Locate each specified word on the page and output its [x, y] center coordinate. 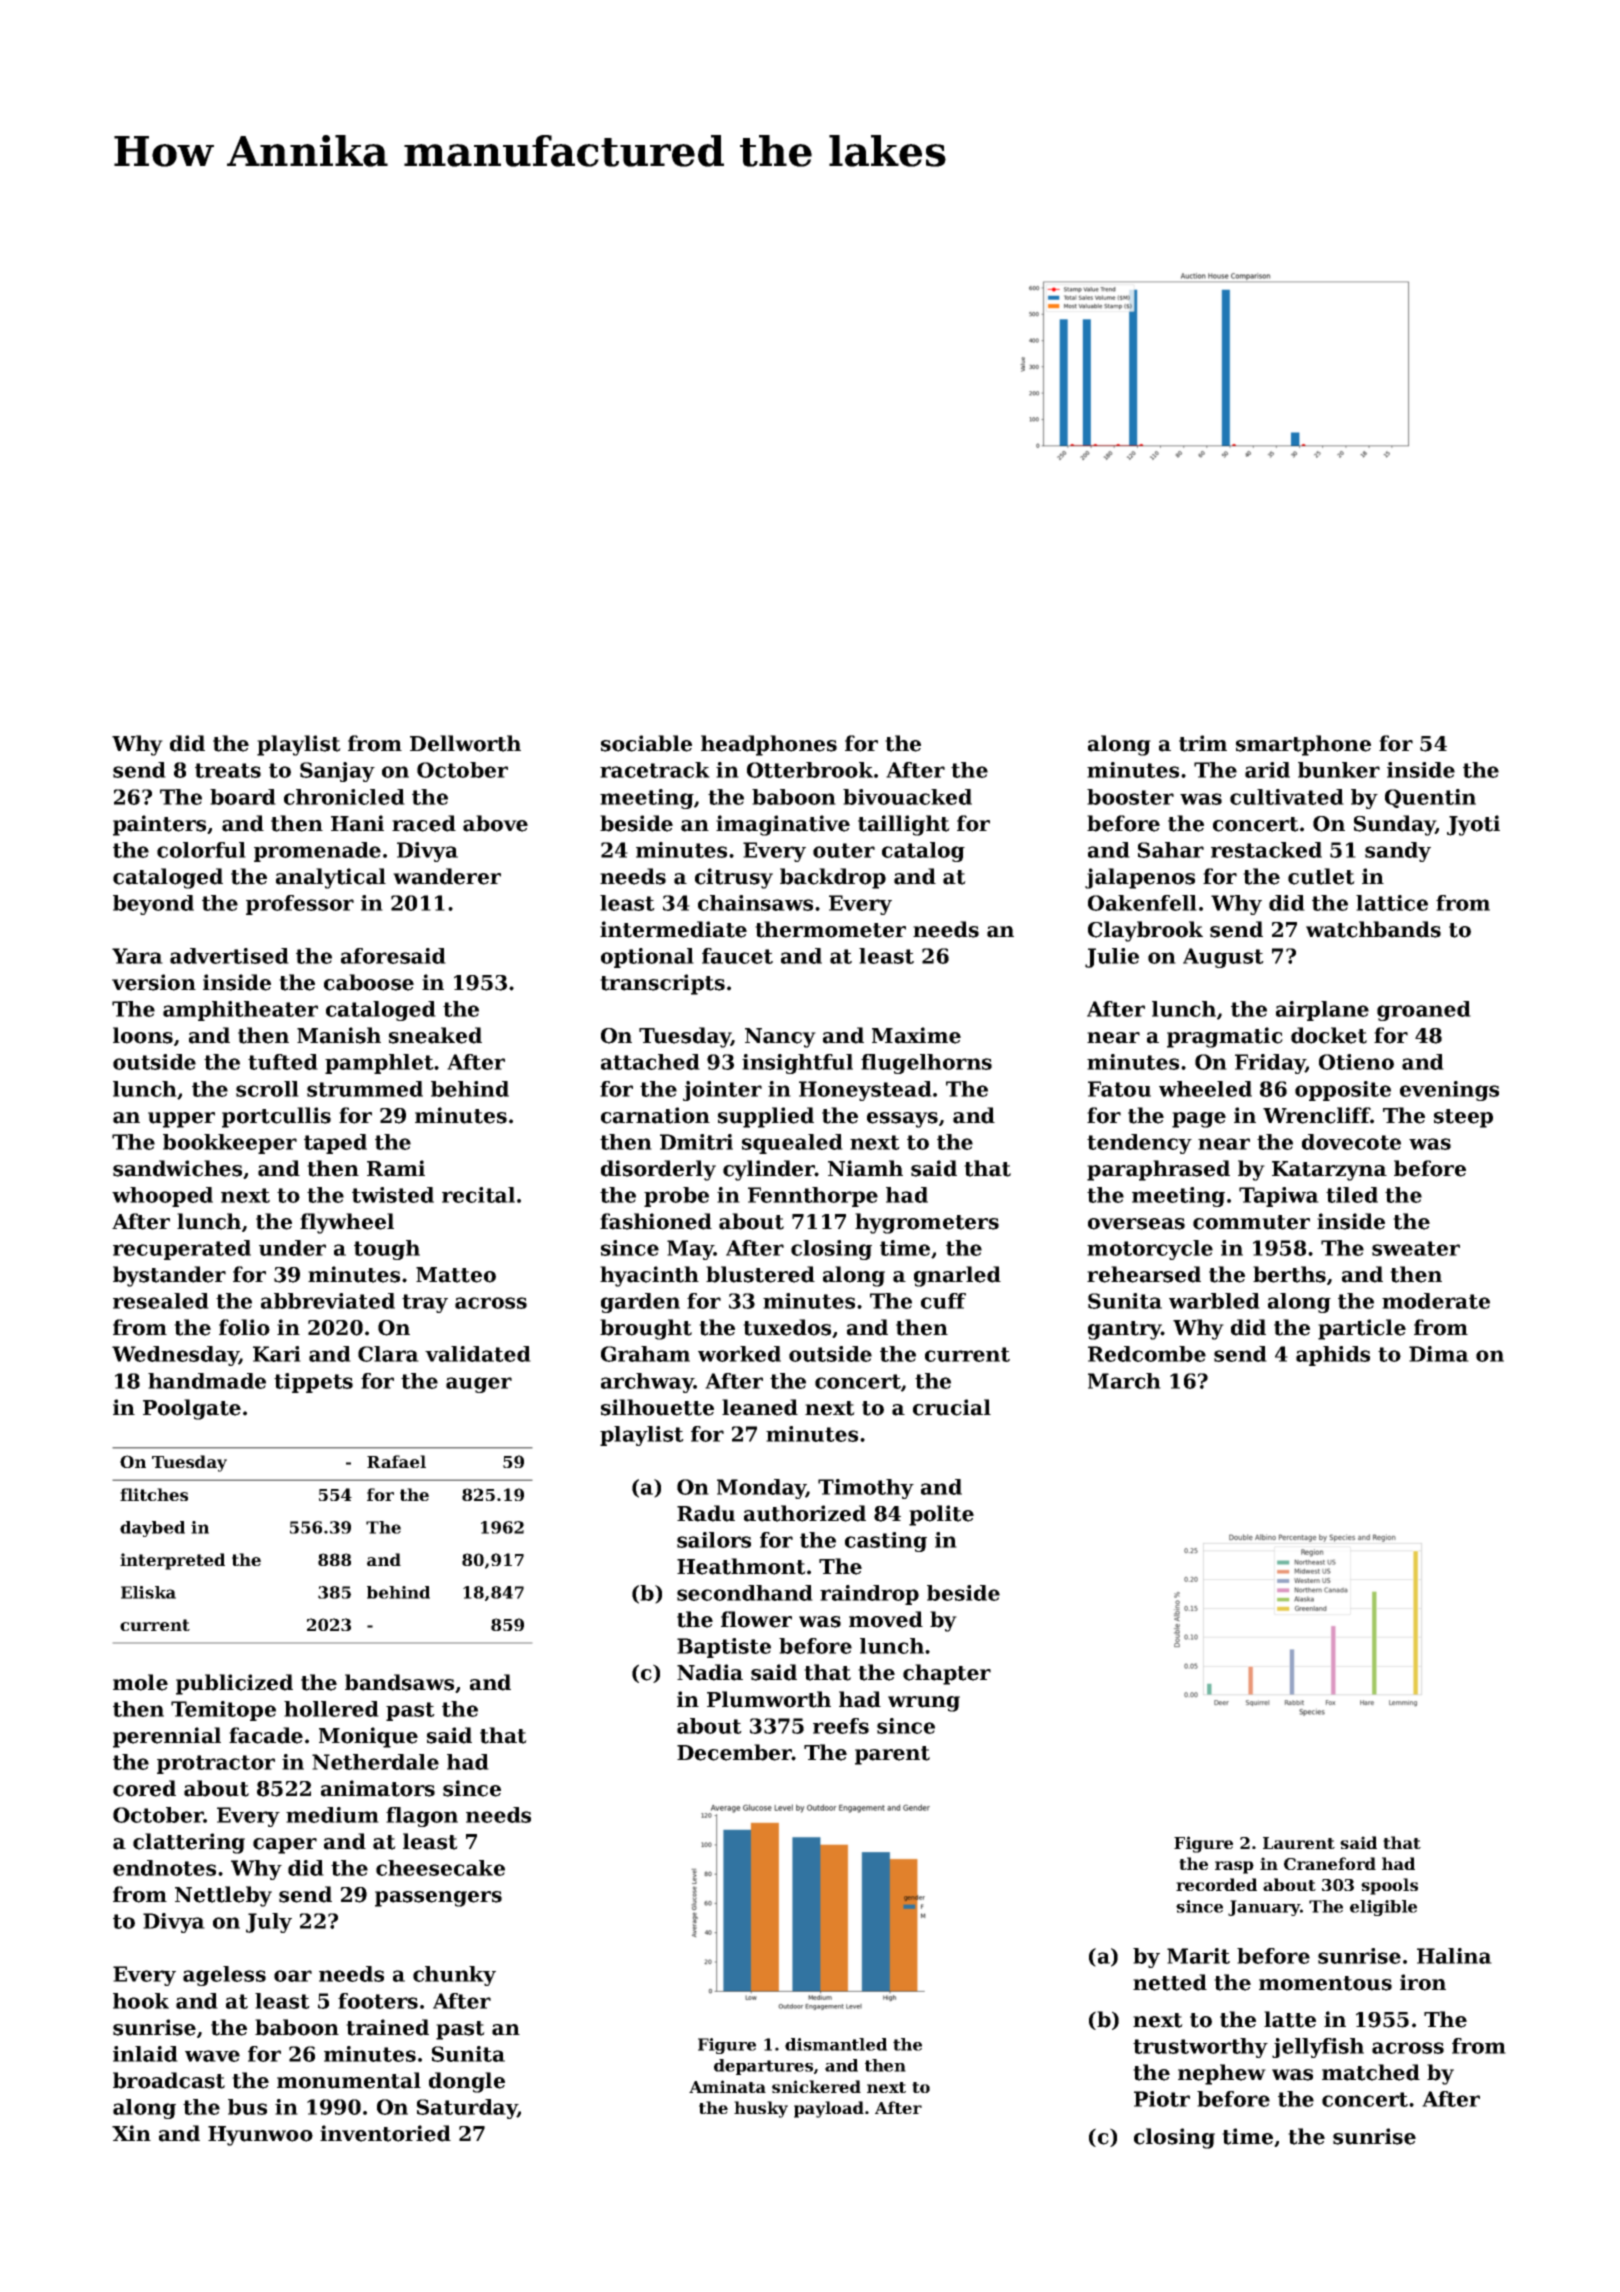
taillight [904, 825]
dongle [467, 2082]
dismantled [836, 2044]
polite [941, 1515]
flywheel [347, 1223]
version [154, 982]
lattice [1392, 903]
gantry [1125, 1330]
